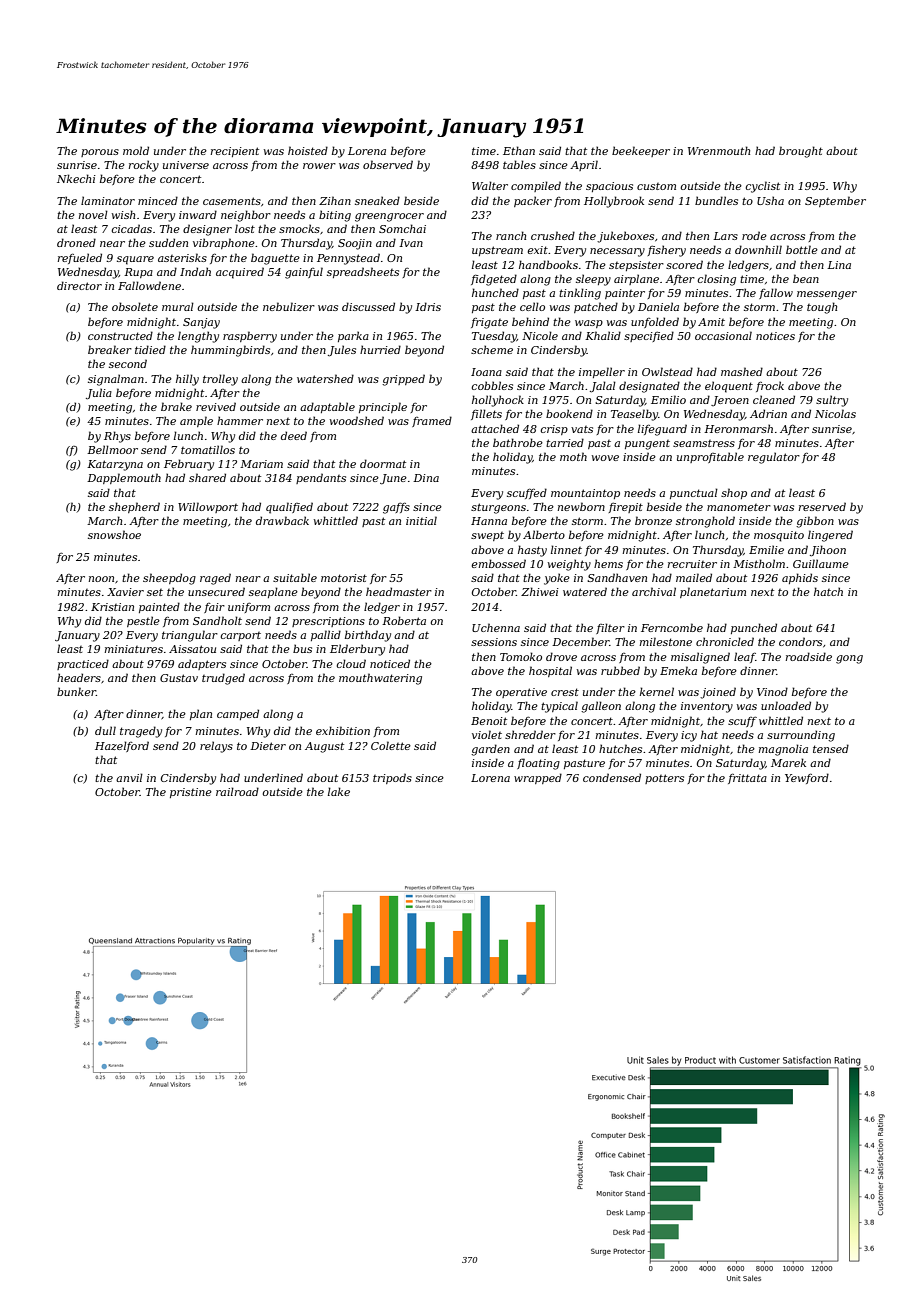  Describe the element at coordinates (237, 791) in the image. I see `railroad` at that location.
